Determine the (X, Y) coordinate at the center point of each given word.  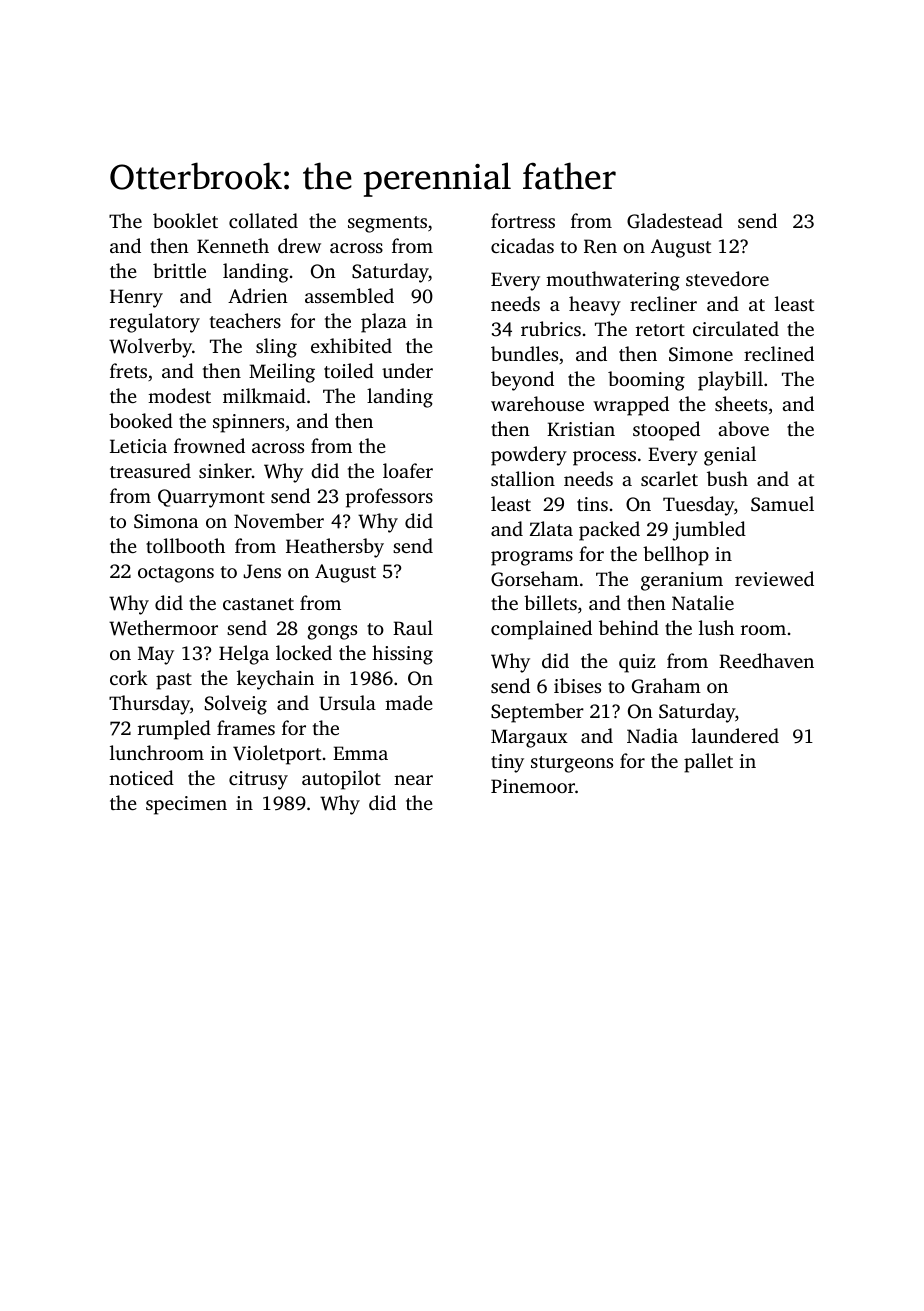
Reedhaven (766, 661)
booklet (185, 220)
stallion (523, 478)
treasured (150, 470)
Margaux (529, 738)
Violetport (277, 755)
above (743, 428)
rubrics (551, 328)
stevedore (727, 278)
